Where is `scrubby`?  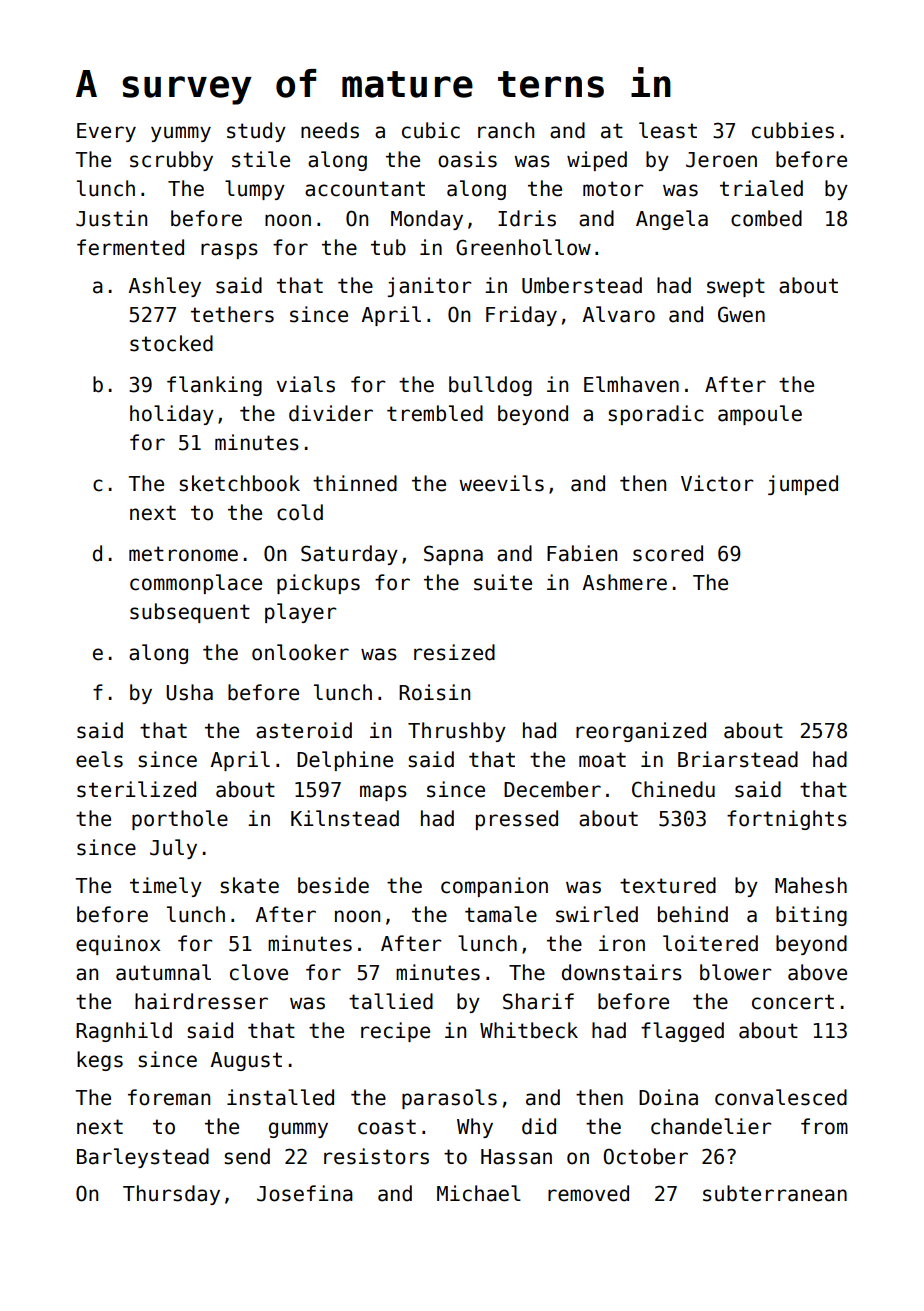 scrubby is located at coordinates (171, 161).
